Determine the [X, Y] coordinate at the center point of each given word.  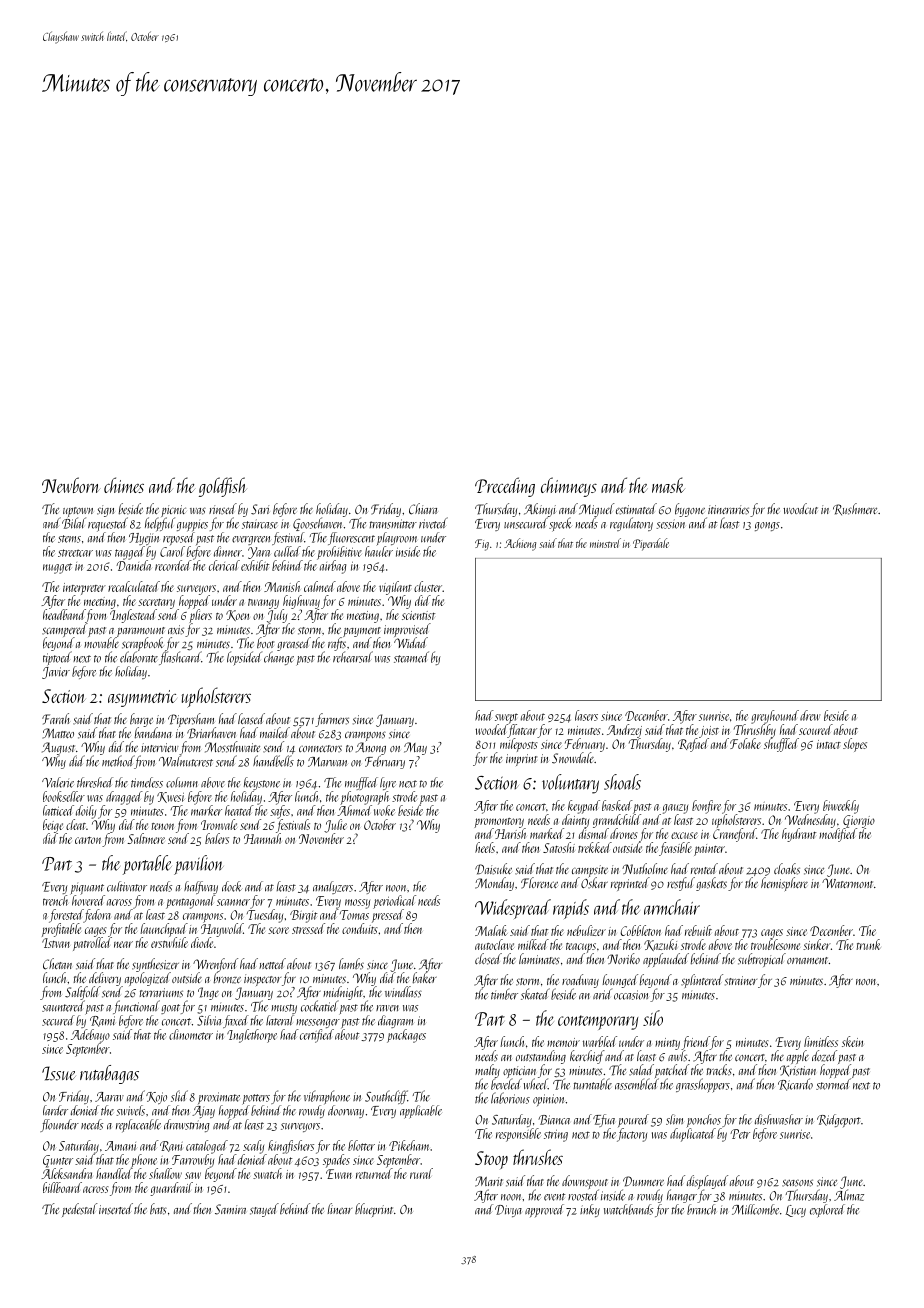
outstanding [541, 1057]
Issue [59, 1073]
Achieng [520, 544]
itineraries [728, 510]
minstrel [605, 543]
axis [176, 630]
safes [280, 812]
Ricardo [795, 1084]
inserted [116, 1209]
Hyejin [144, 539]
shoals [622, 782]
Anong [371, 748]
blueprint [374, 1210]
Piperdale [651, 544]
